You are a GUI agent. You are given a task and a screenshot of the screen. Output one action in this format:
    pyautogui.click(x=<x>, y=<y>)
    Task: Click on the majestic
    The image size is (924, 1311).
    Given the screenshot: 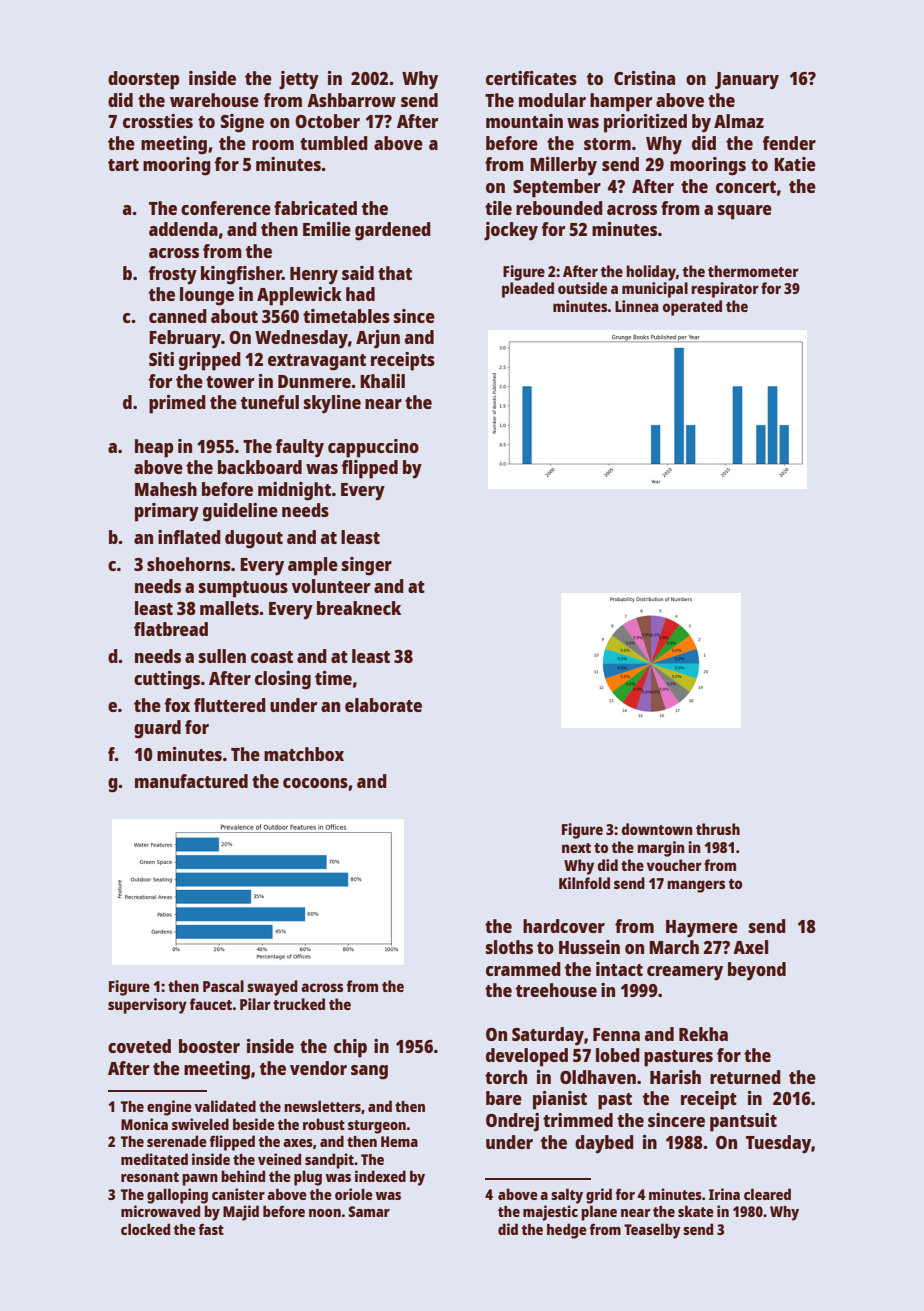 What is the action you would take?
    pyautogui.click(x=550, y=1213)
